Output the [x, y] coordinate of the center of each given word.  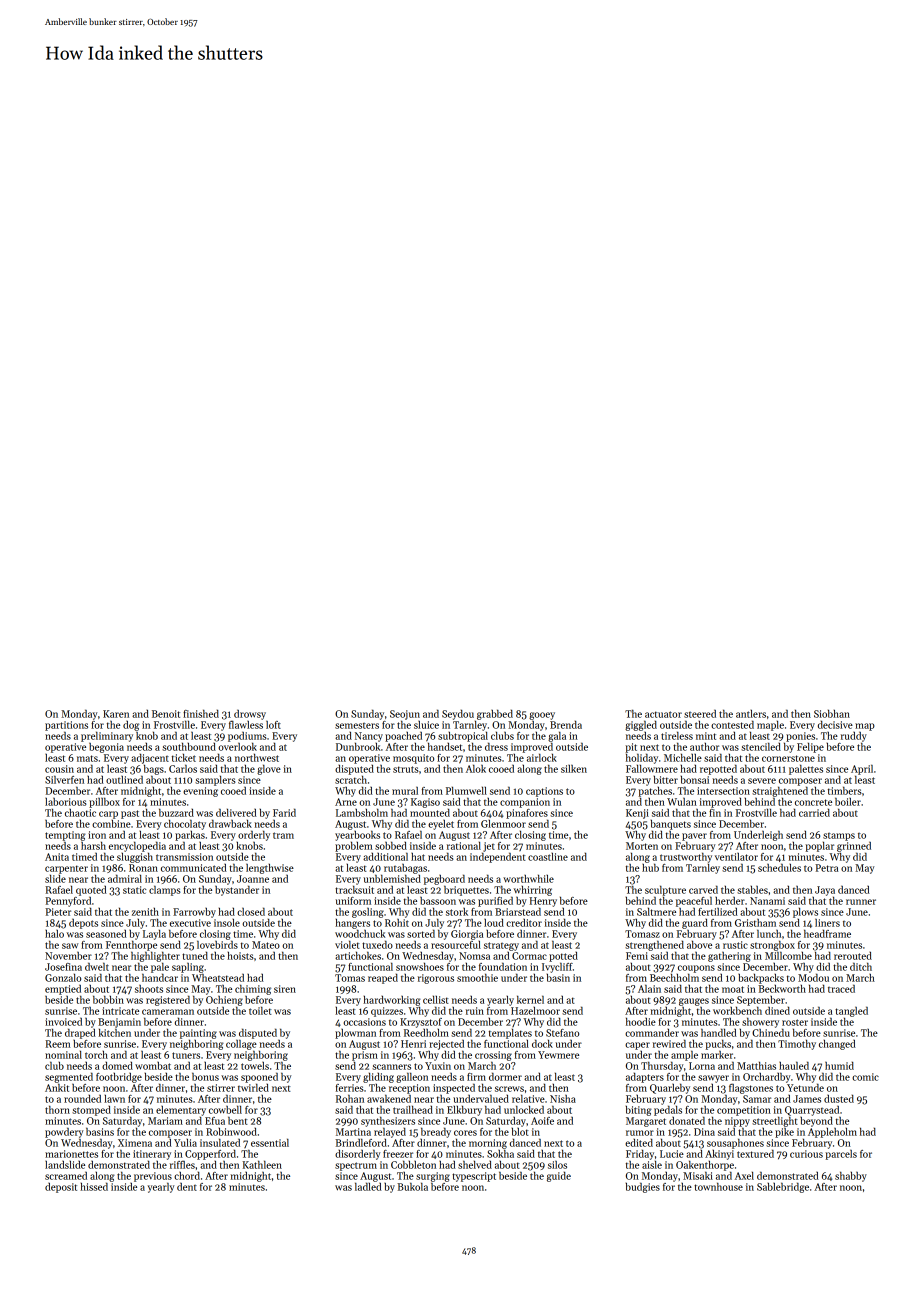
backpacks [761, 979]
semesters [357, 726]
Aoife [542, 1121]
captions [544, 792]
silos [557, 1165]
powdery [64, 1132]
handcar [160, 977]
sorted [421, 933]
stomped [91, 1111]
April [862, 769]
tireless [677, 735]
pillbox [104, 802]
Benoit [166, 714]
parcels [841, 1155]
